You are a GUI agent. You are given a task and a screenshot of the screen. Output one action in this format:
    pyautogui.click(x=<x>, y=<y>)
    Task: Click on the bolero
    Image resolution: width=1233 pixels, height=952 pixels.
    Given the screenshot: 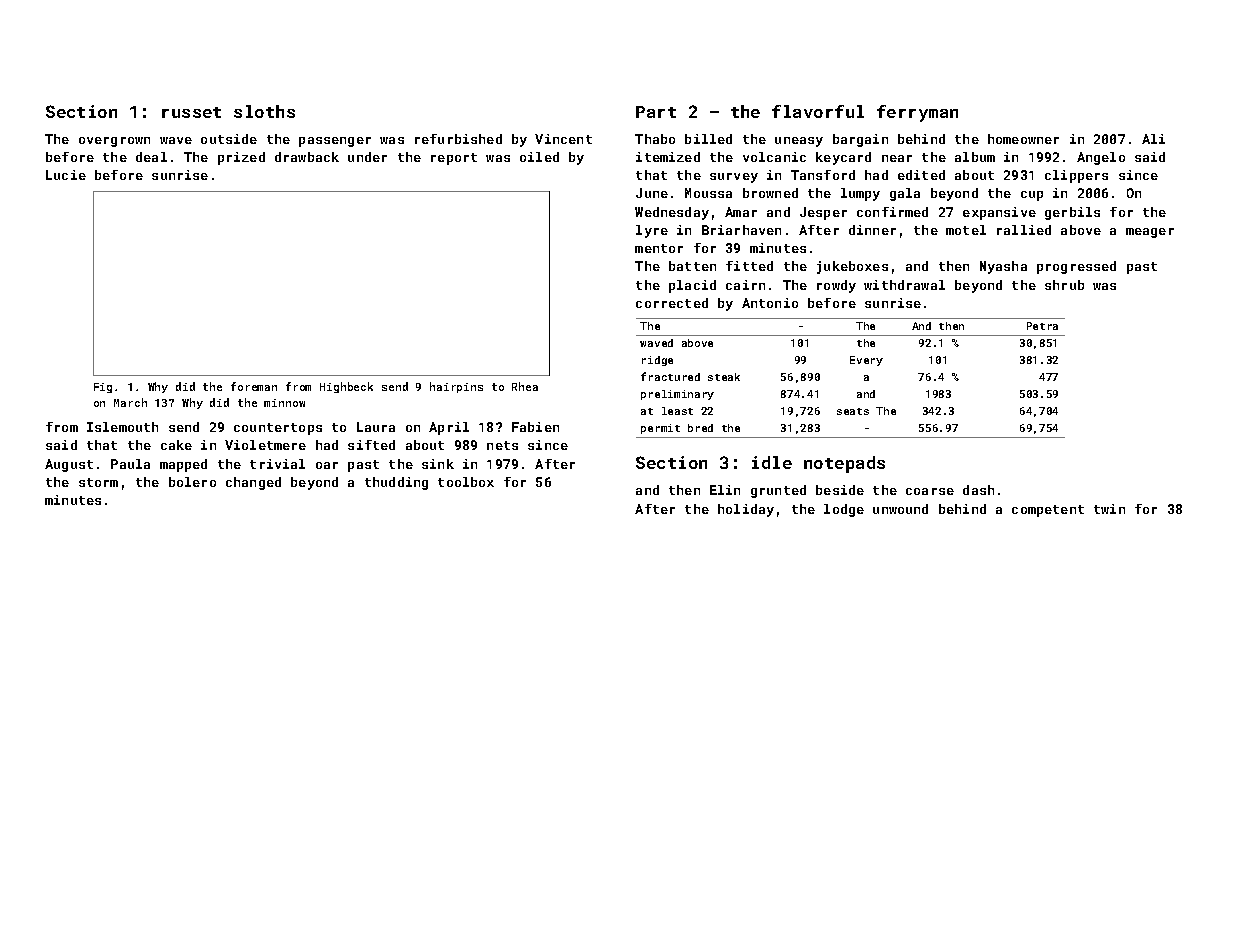 What is the action you would take?
    pyautogui.click(x=192, y=482)
